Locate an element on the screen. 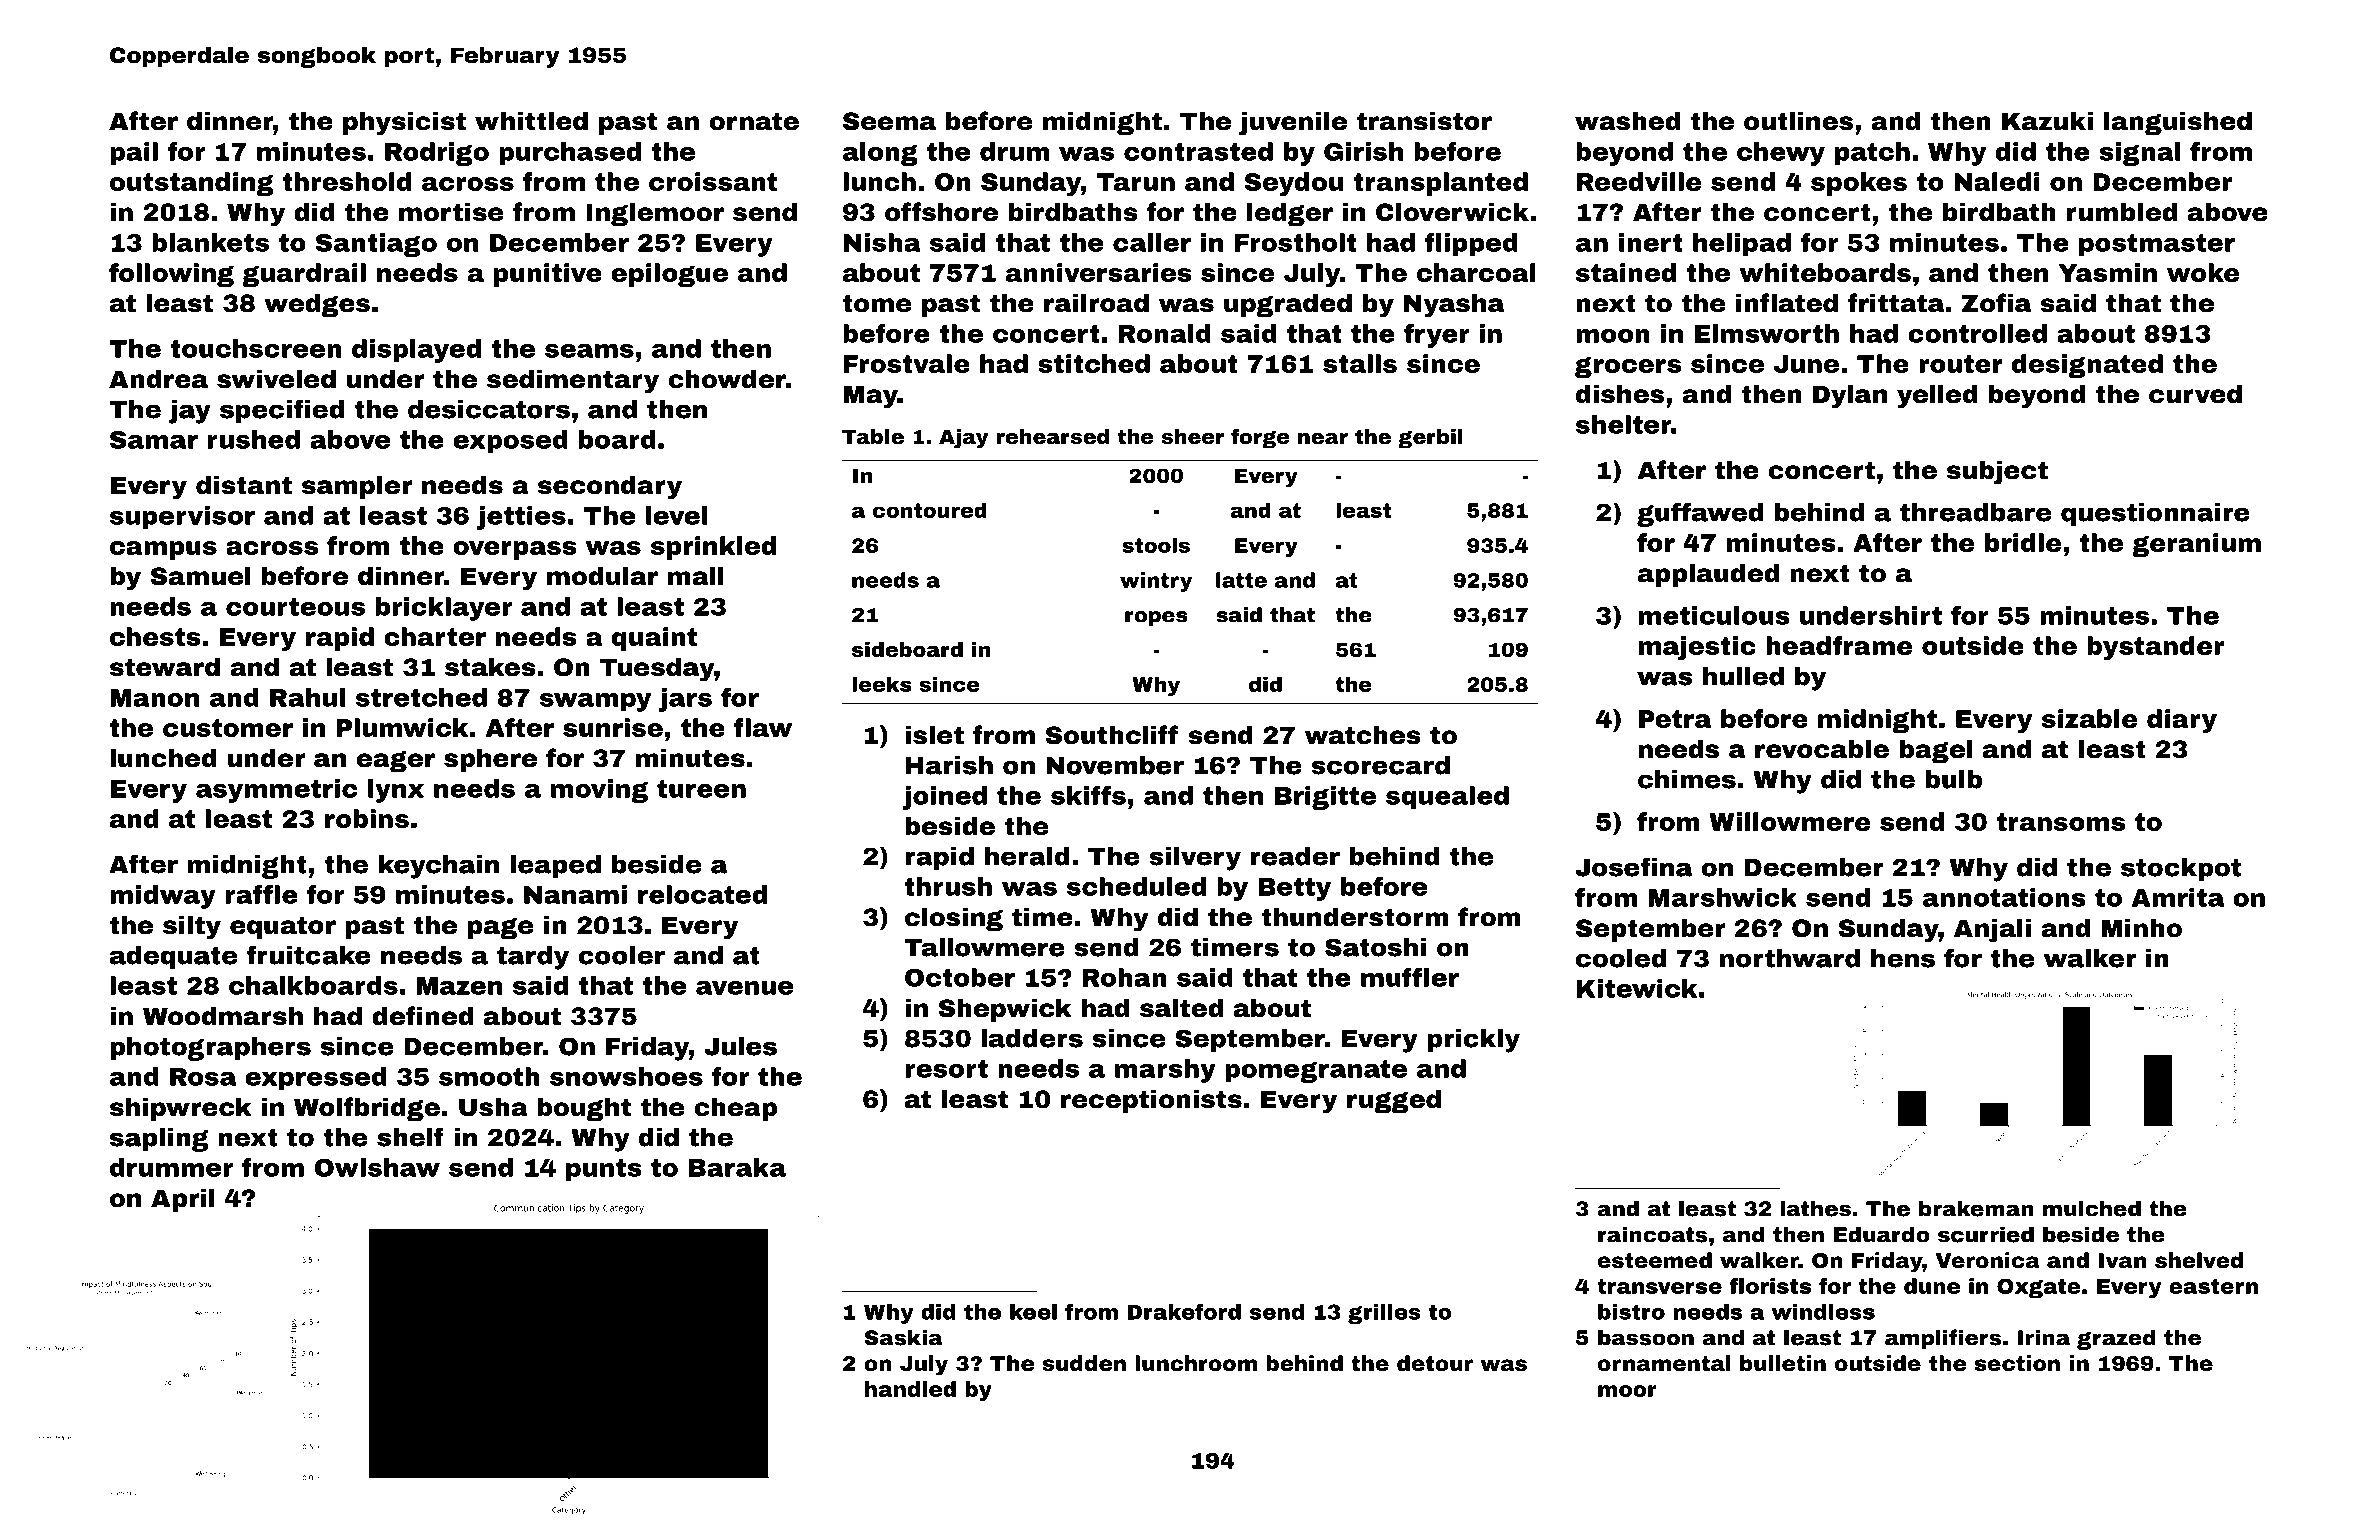  quaint is located at coordinates (654, 639).
